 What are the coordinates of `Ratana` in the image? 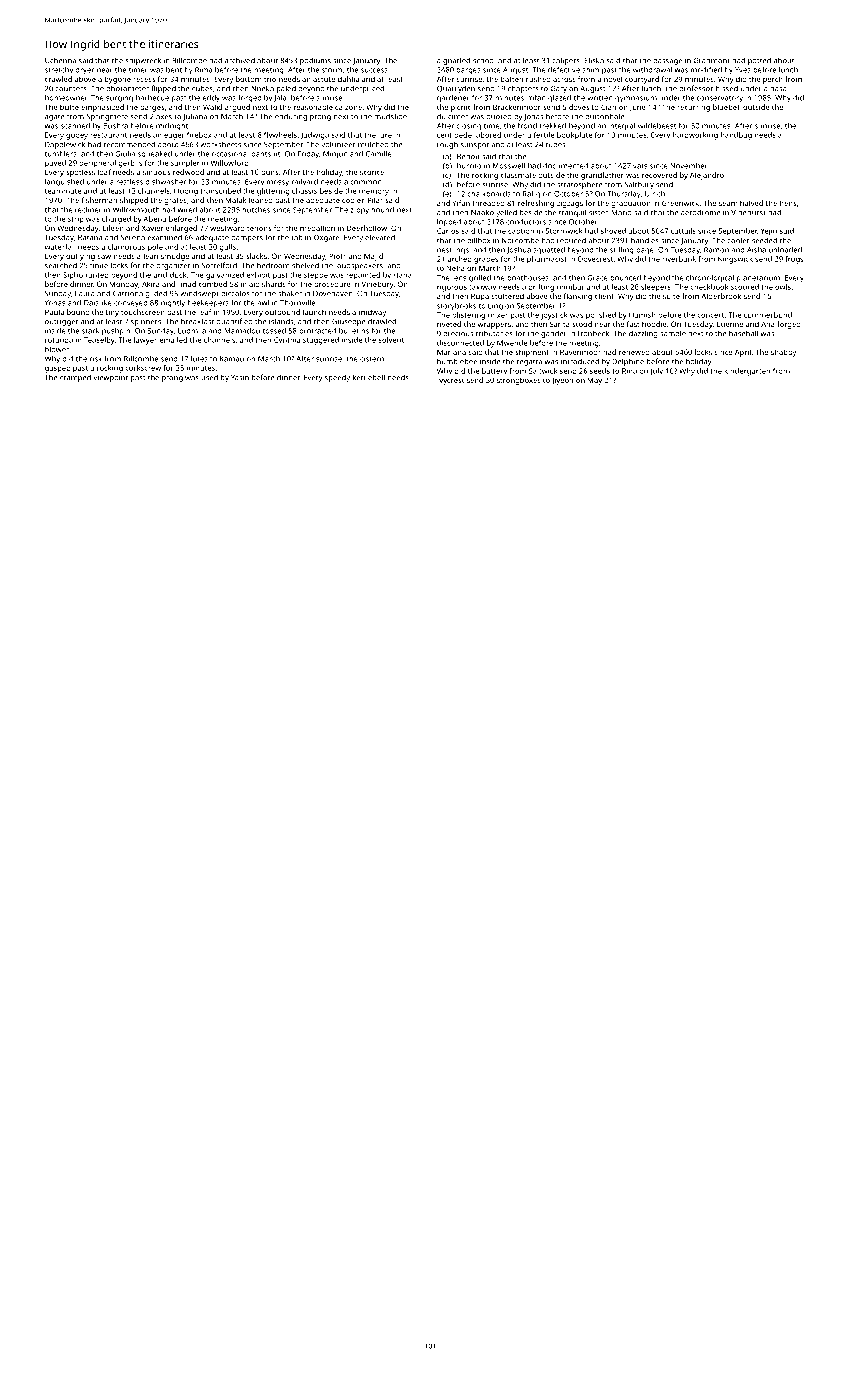 It's located at (90, 238).
